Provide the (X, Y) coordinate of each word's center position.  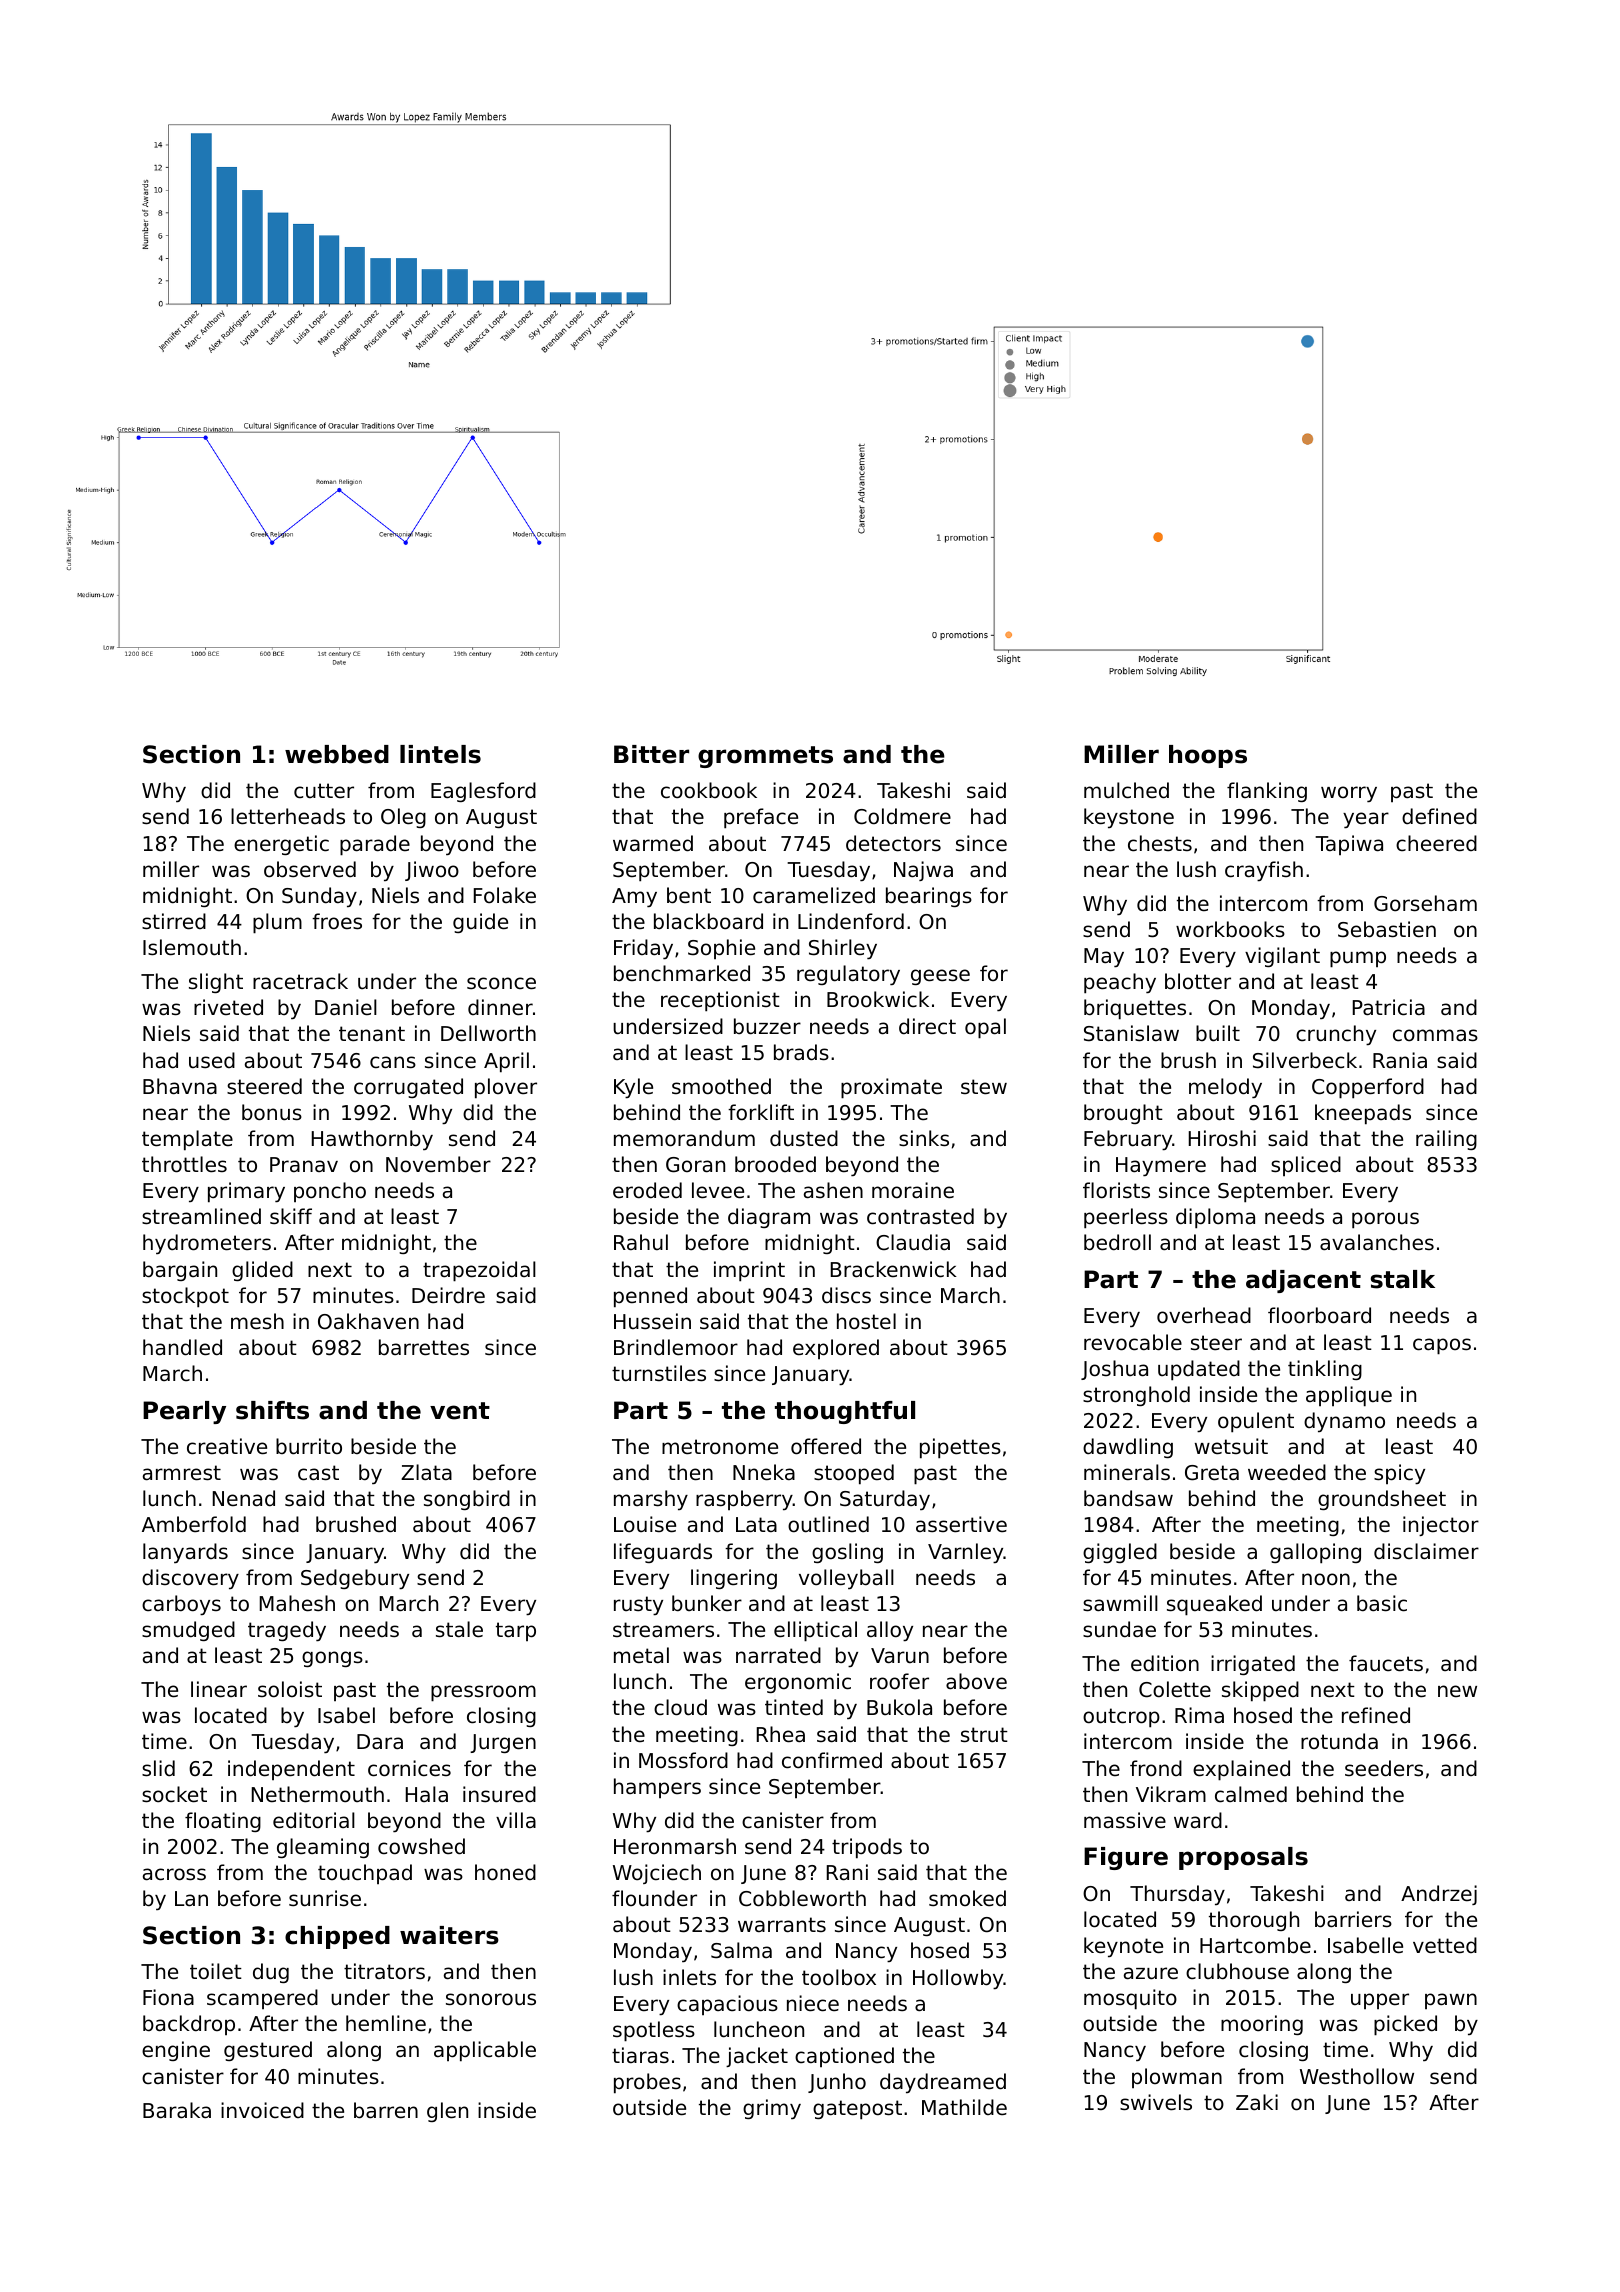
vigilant (1282, 957)
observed (310, 869)
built (1218, 1033)
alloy (890, 1631)
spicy (1399, 1474)
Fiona (168, 1997)
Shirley (843, 949)
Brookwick (878, 999)
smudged (188, 1631)
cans (393, 1062)
